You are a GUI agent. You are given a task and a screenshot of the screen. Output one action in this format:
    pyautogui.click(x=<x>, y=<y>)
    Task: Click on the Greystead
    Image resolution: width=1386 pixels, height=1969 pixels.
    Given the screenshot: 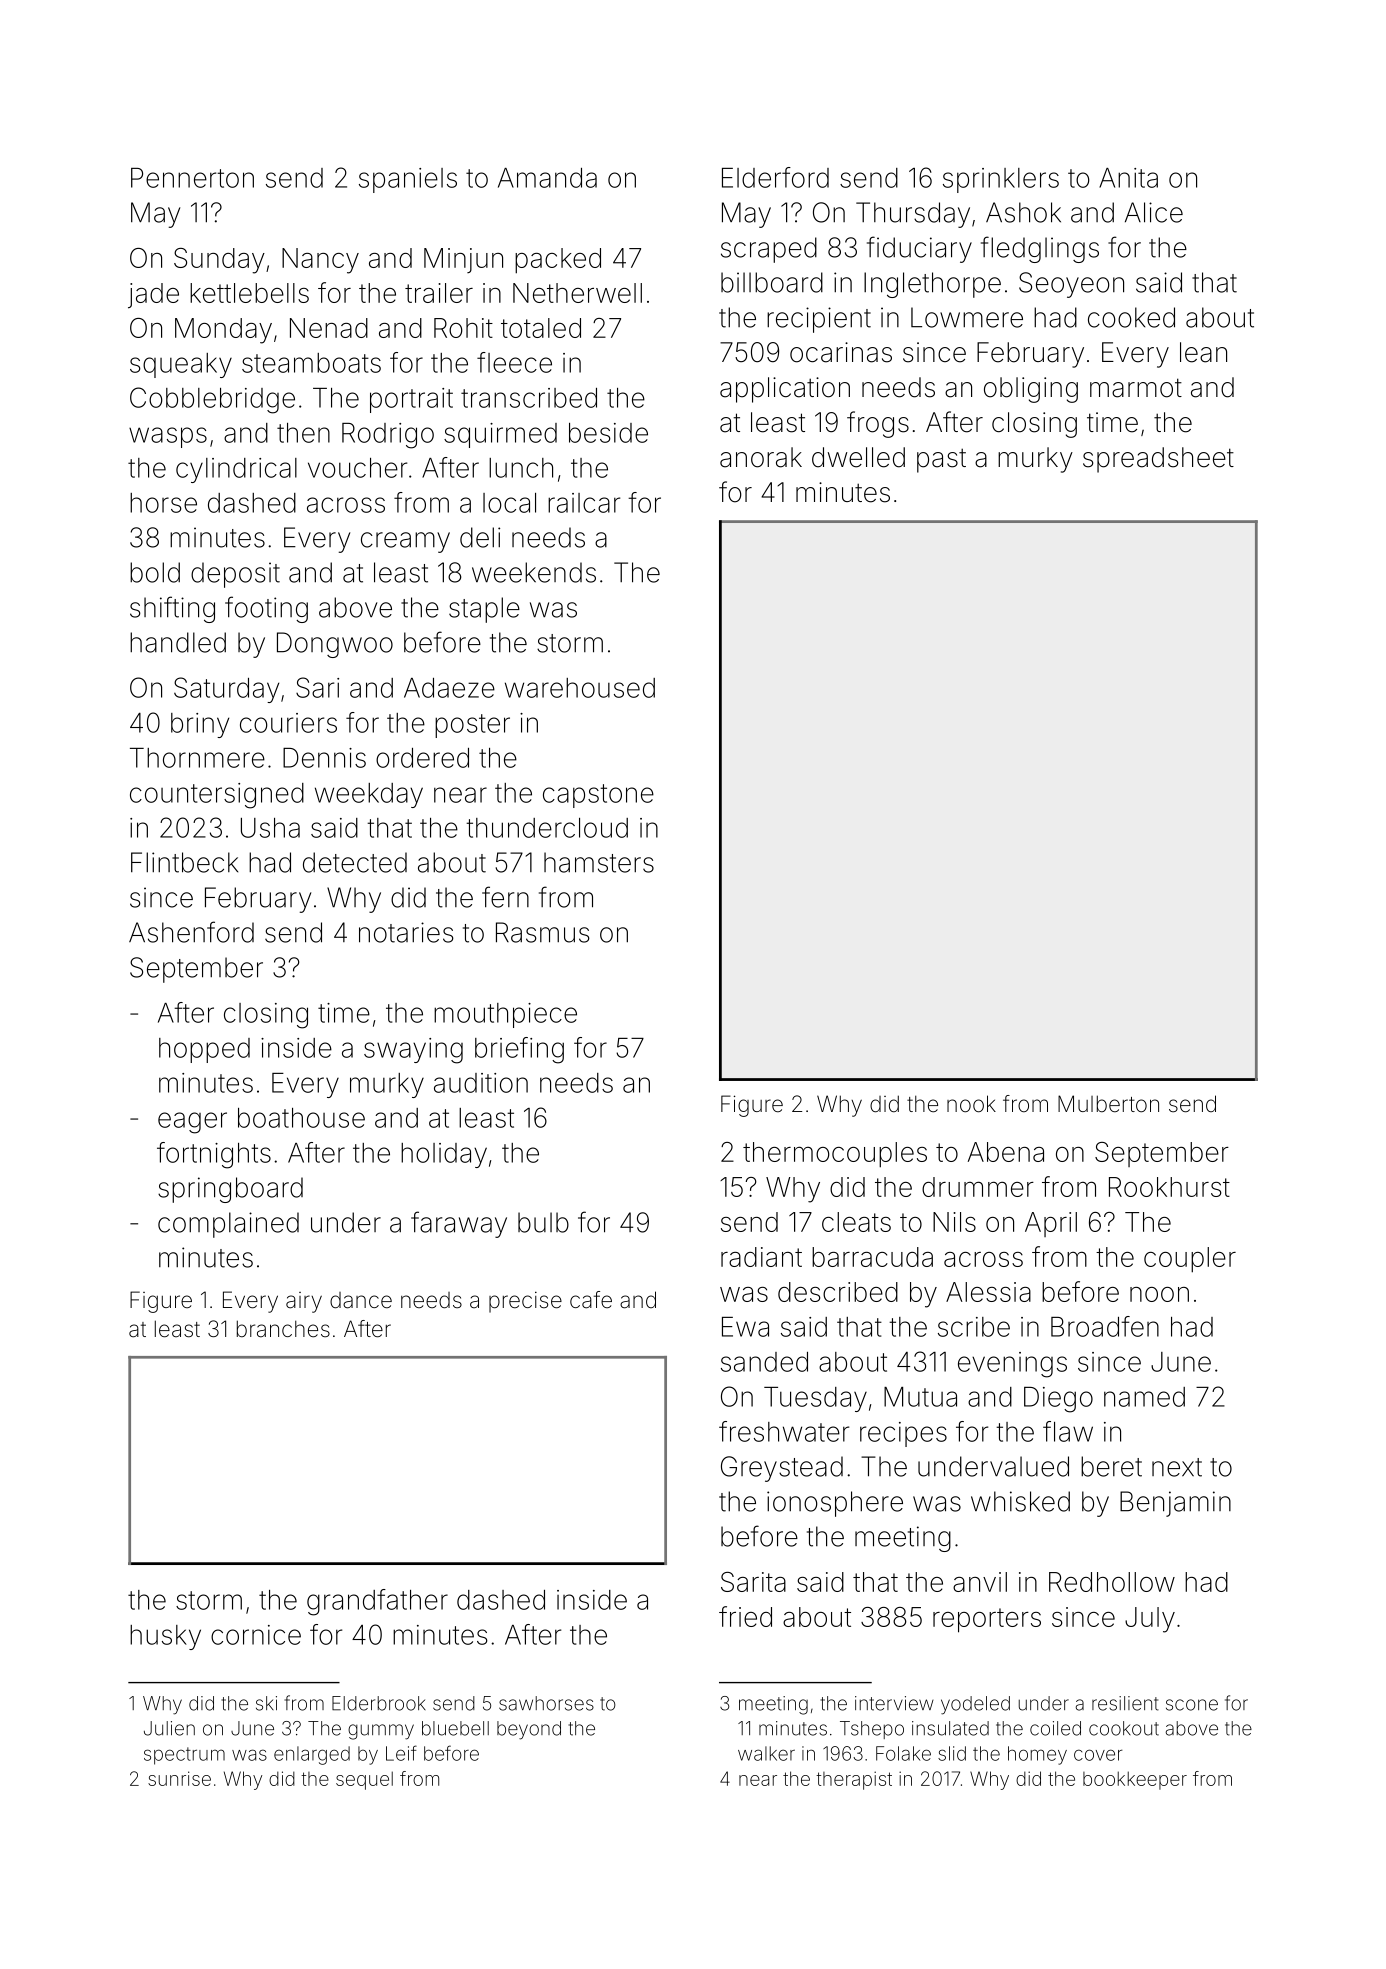 What is the action you would take?
    pyautogui.click(x=782, y=1469)
